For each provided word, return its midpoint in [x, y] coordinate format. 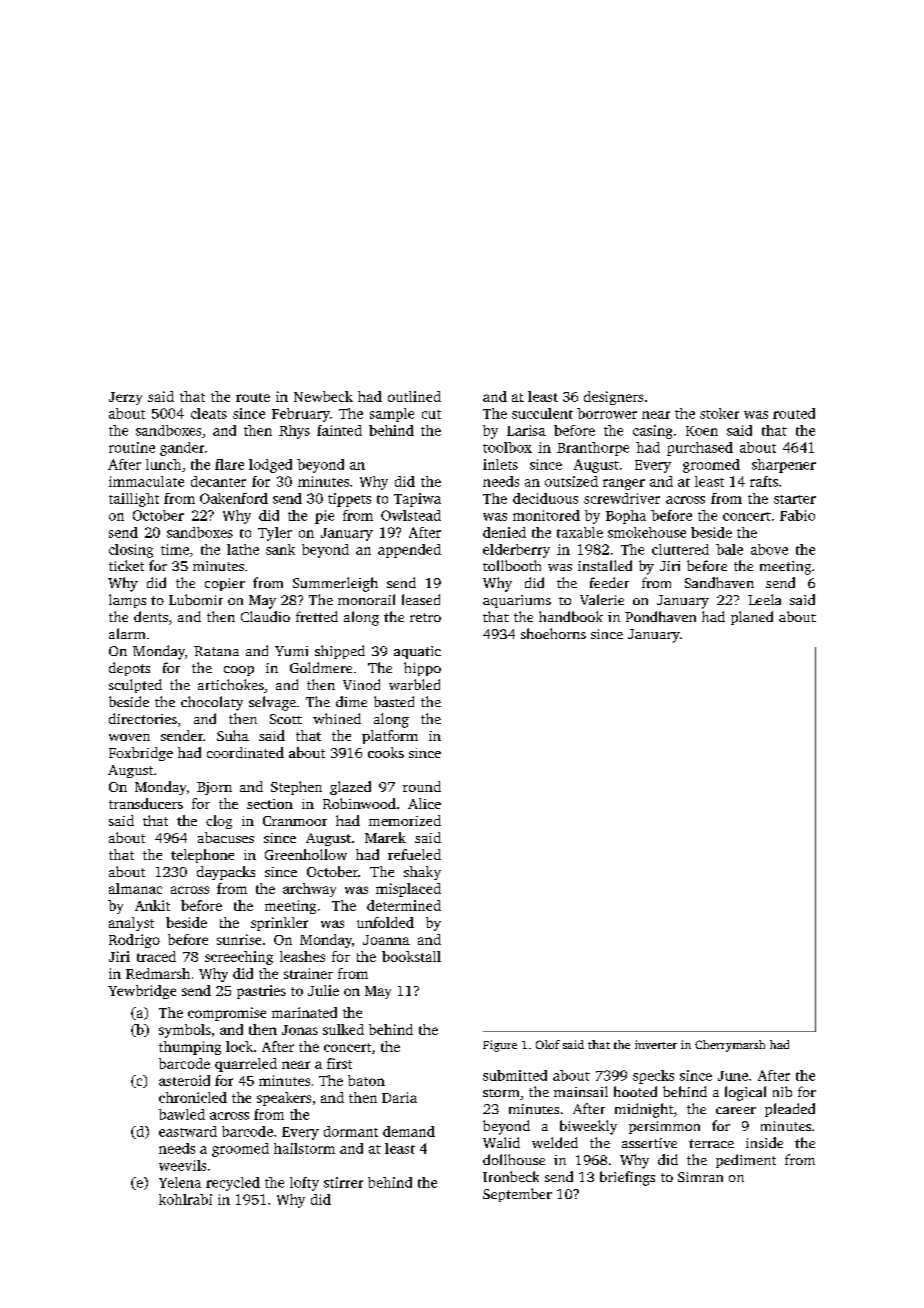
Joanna [386, 940]
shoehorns [553, 633]
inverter [656, 1044]
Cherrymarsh [730, 1046]
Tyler [275, 534]
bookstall [411, 956]
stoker [719, 413]
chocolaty [212, 703]
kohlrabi [185, 1199]
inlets [500, 464]
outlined [414, 396]
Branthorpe [593, 449]
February [301, 415]
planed [752, 618]
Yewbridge [142, 992]
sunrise [239, 939]
